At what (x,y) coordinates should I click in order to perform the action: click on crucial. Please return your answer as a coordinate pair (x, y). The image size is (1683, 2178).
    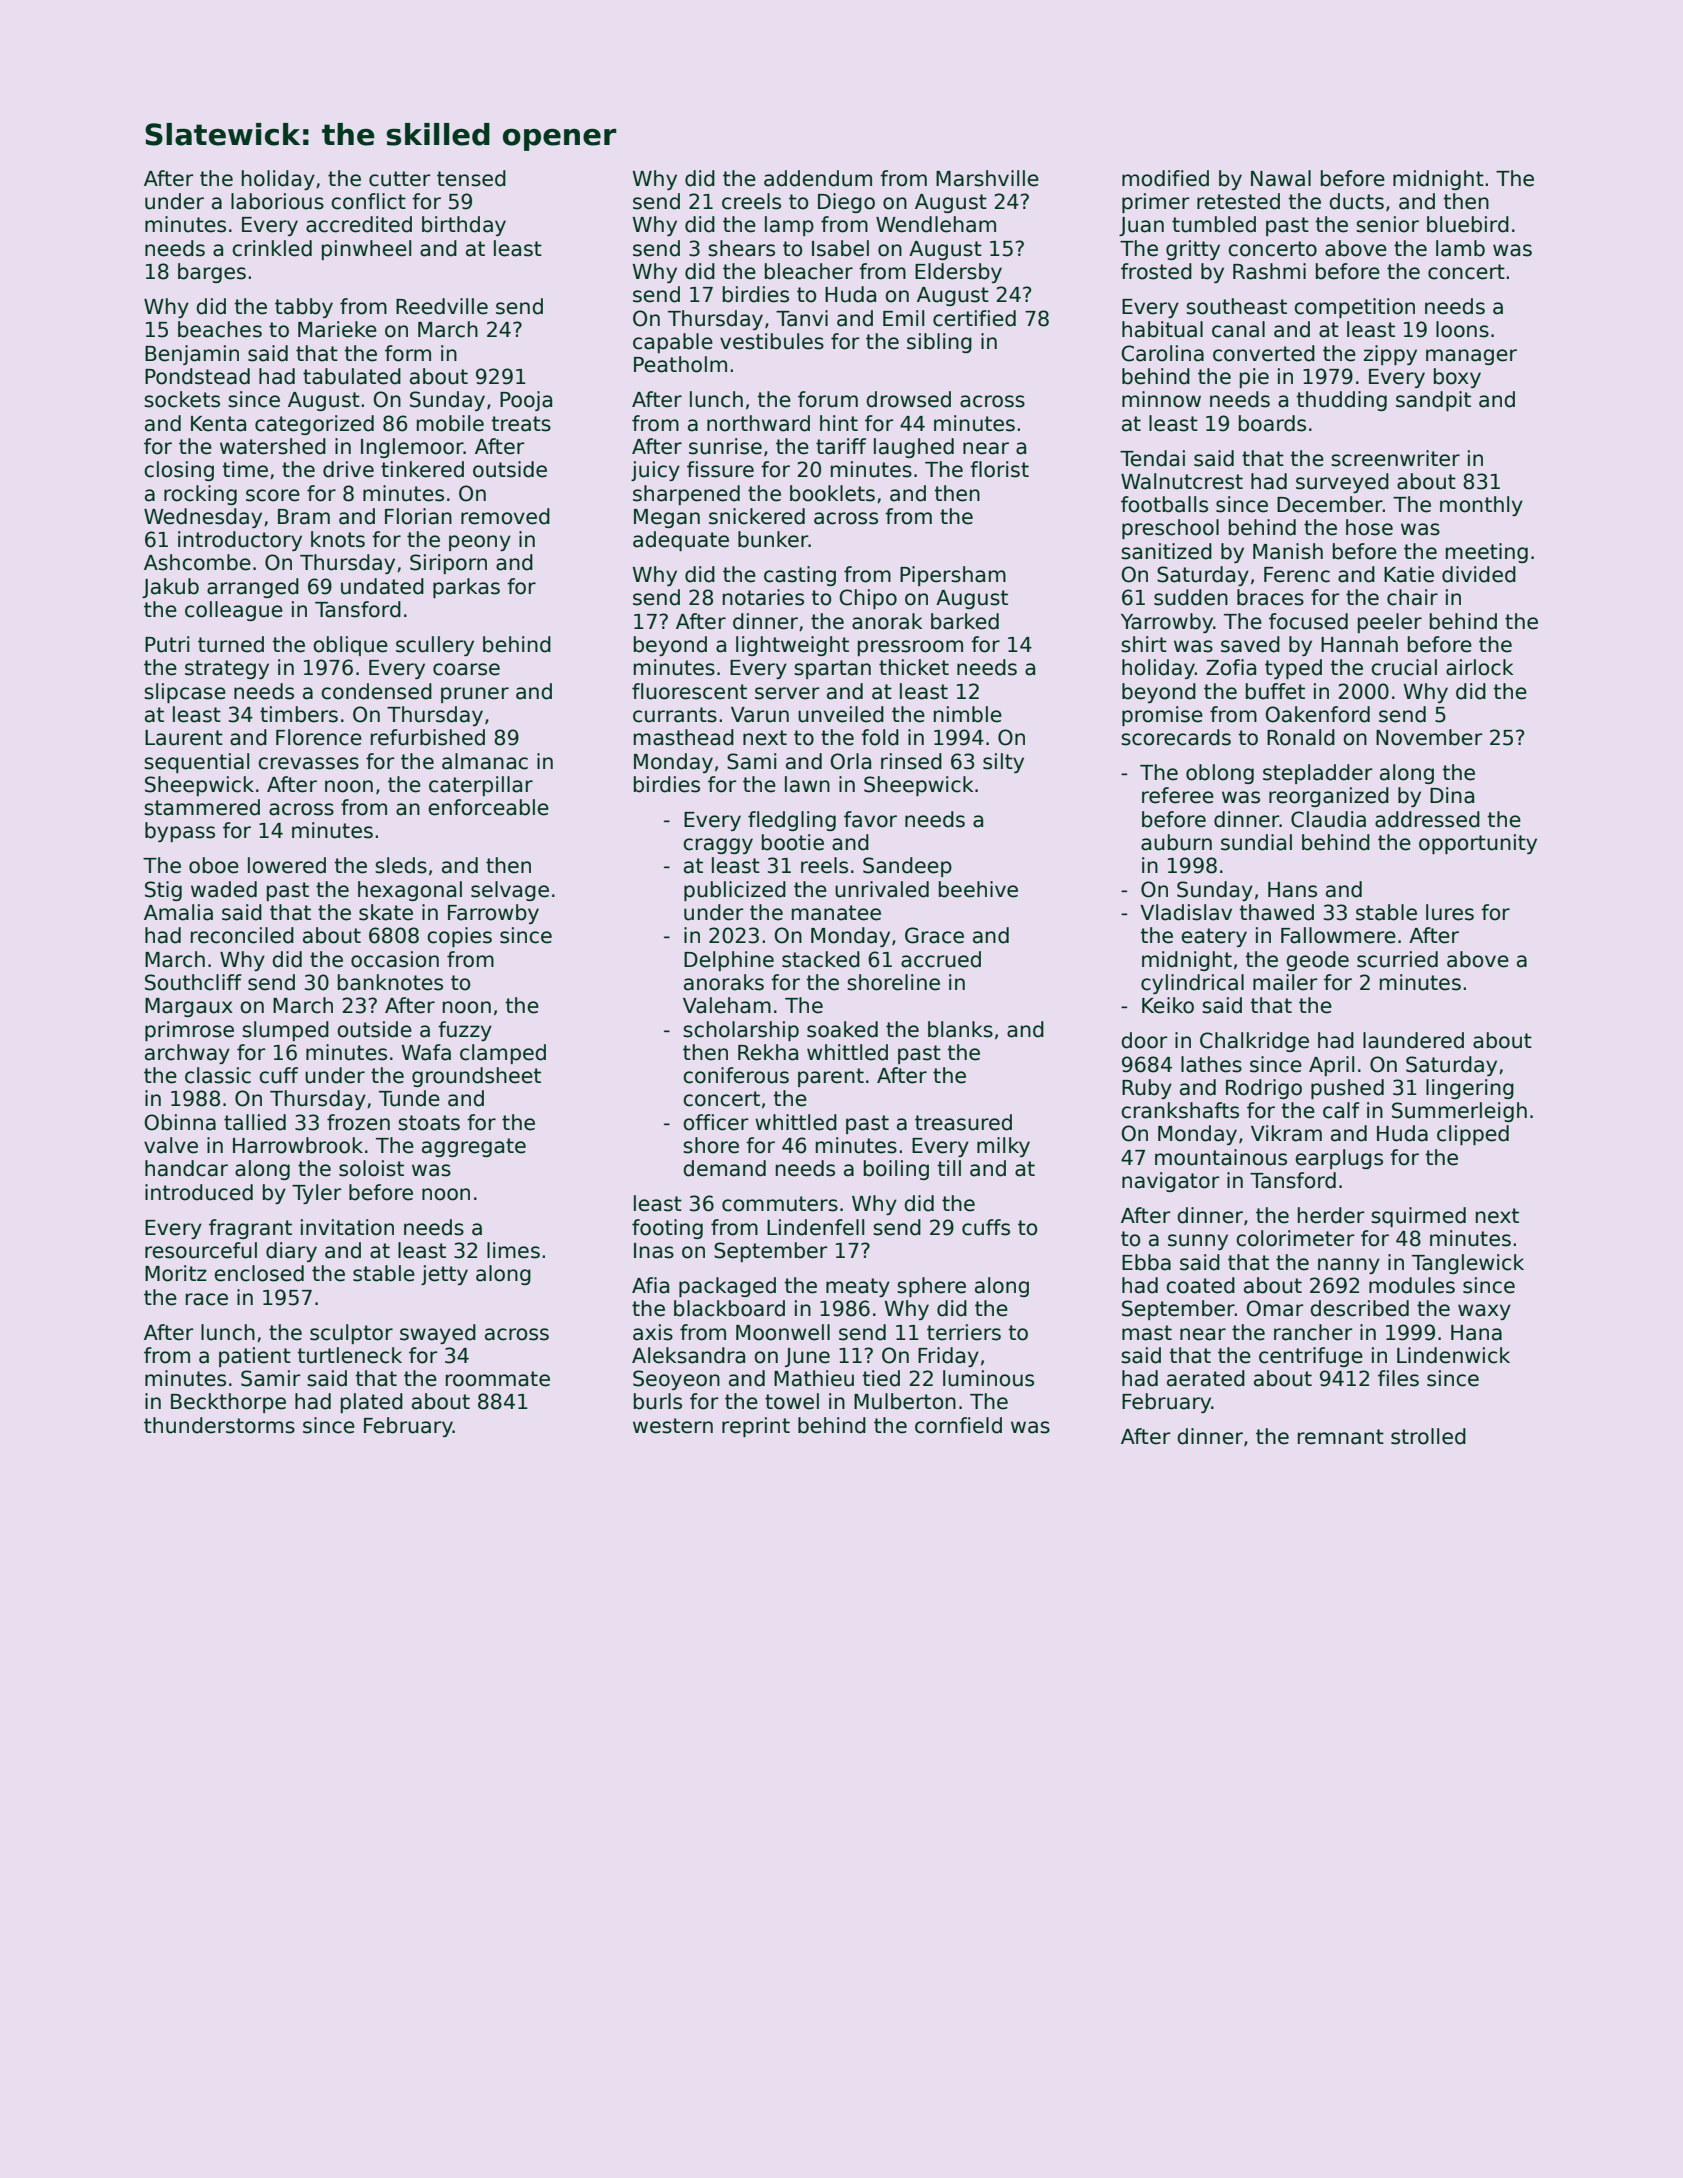
    Looking at the image, I should click on (1404, 667).
